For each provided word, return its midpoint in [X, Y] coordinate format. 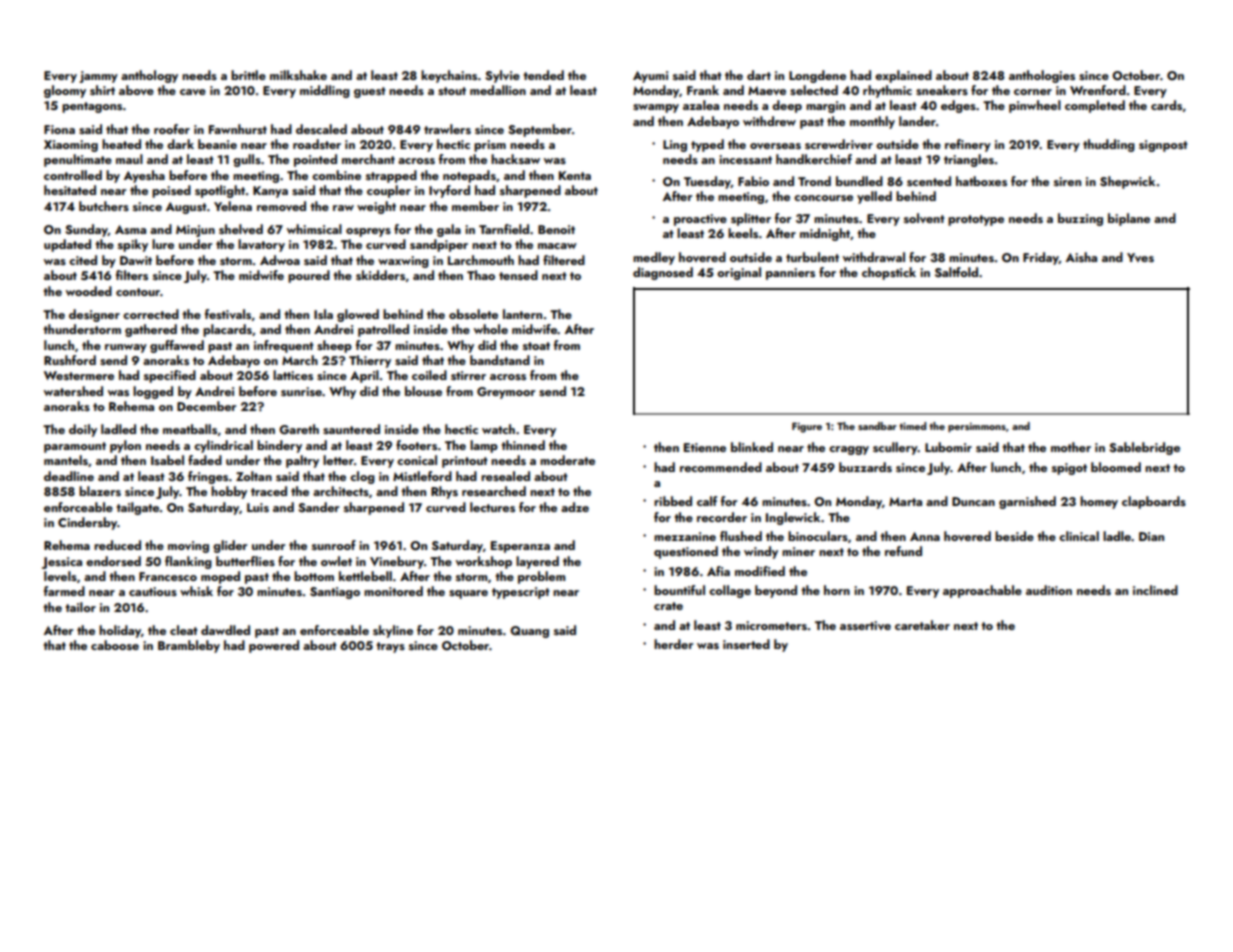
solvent [924, 218]
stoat [536, 346]
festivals [228, 314]
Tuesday [707, 182]
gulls [247, 160]
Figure [807, 427]
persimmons [977, 427]
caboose [115, 645]
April [364, 376]
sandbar [877, 426]
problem [541, 577]
